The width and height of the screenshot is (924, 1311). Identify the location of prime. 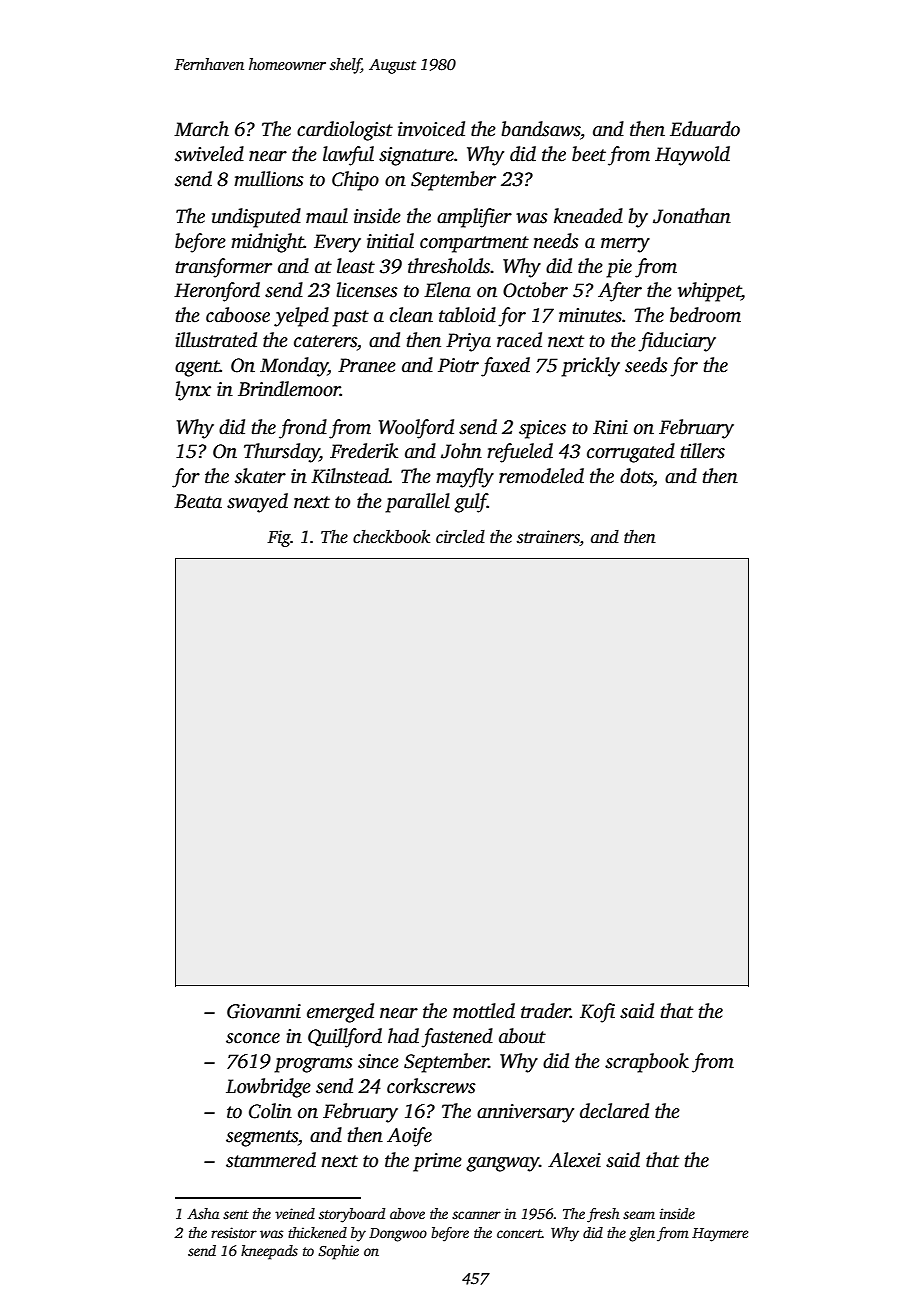
(437, 1162).
